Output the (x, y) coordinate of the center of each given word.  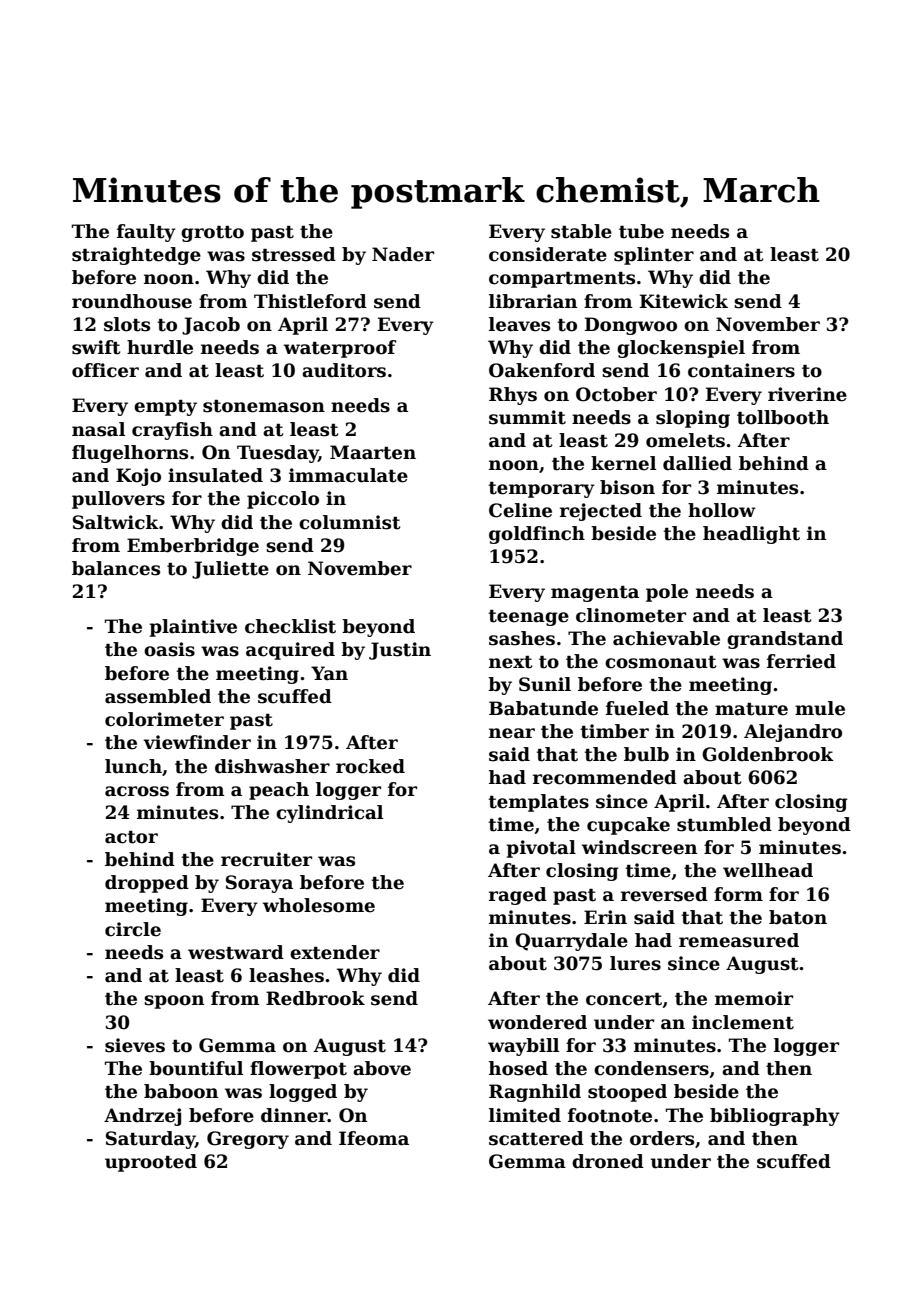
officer (105, 370)
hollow (722, 510)
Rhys (513, 396)
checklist (290, 626)
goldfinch (537, 535)
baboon (181, 1091)
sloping (693, 419)
